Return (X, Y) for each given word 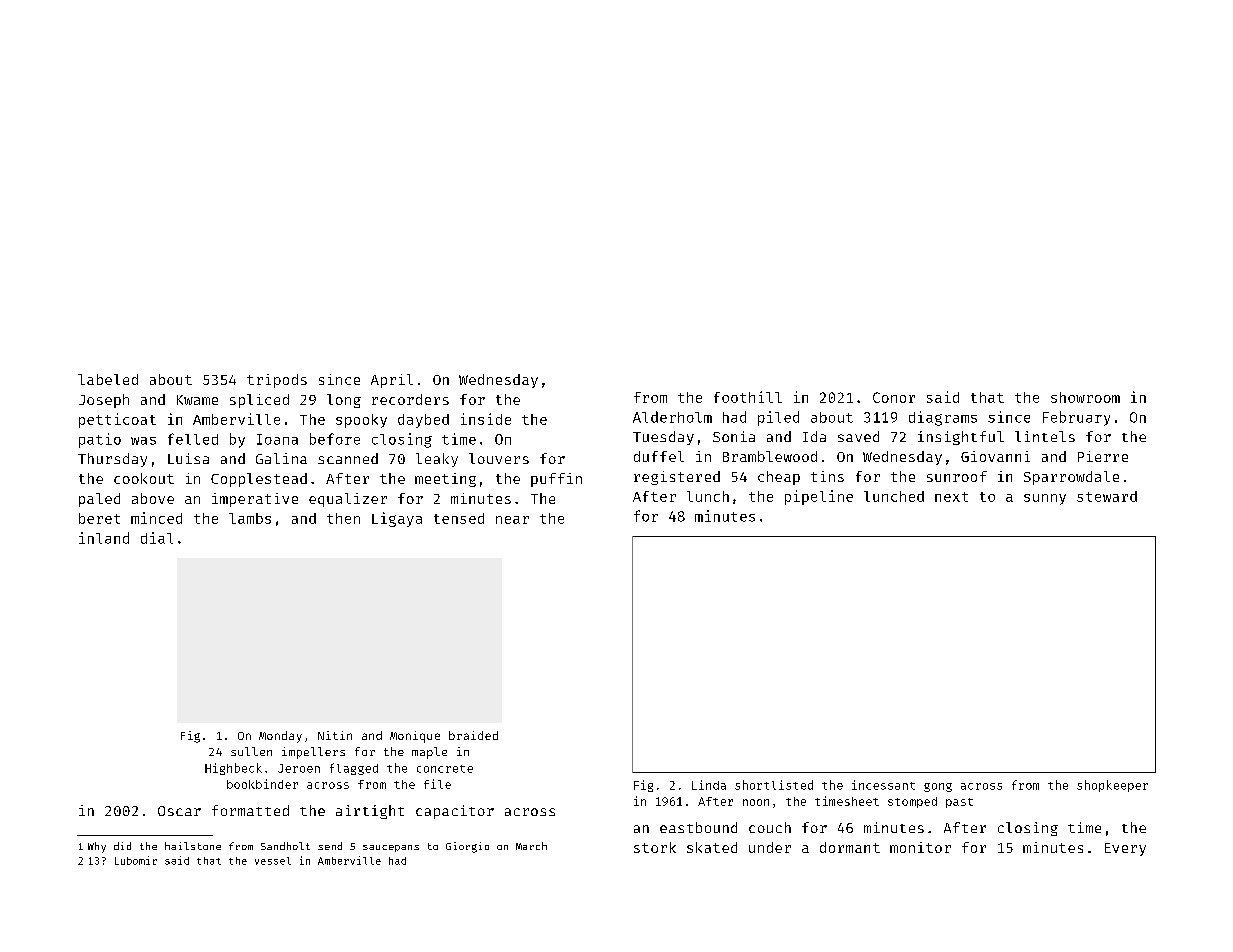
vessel (273, 861)
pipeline (819, 497)
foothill (748, 397)
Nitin (335, 735)
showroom (1085, 397)
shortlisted (774, 785)
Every (1125, 849)
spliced (259, 401)
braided (473, 735)
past (959, 803)
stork (655, 847)
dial (157, 538)
